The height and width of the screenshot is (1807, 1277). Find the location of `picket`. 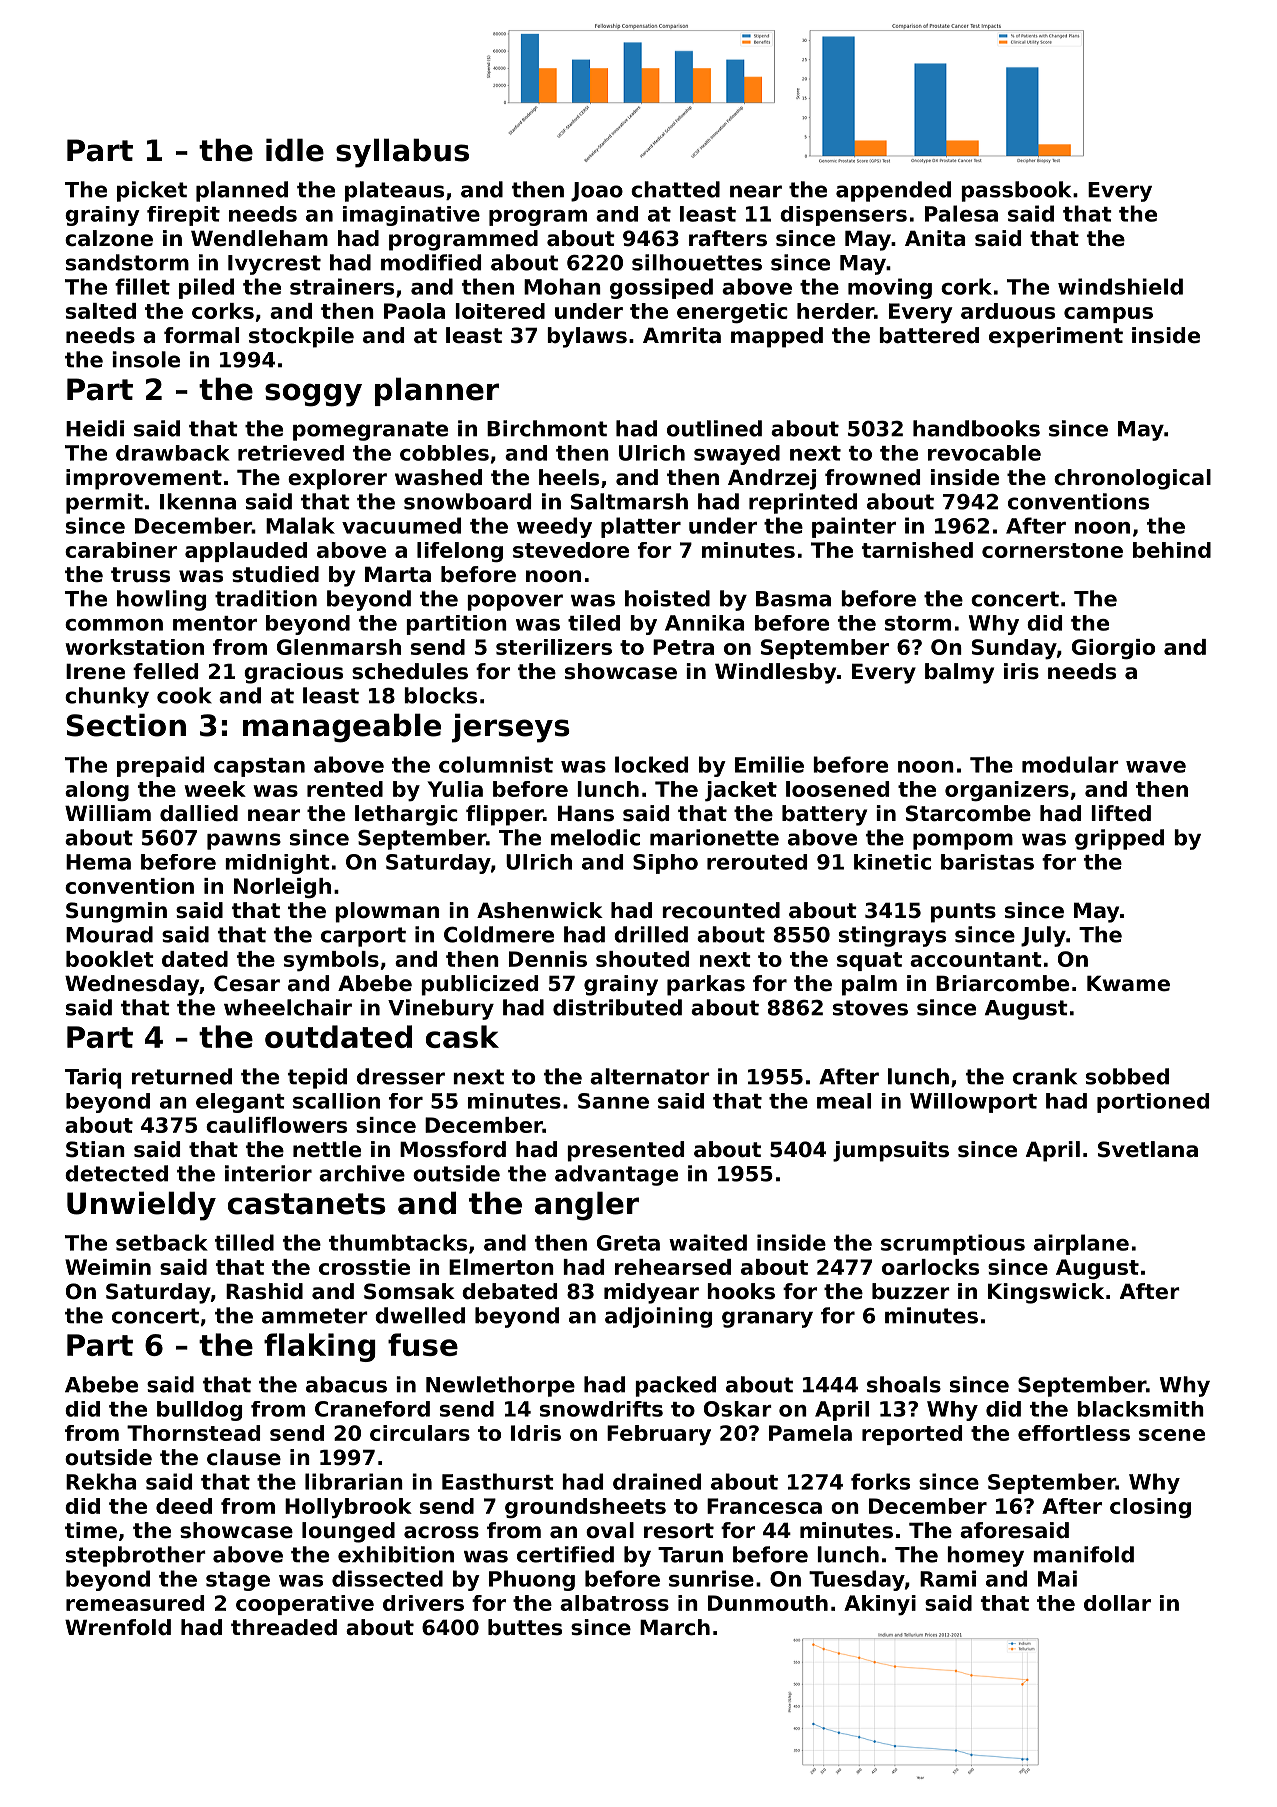

picket is located at coordinates (152, 191).
